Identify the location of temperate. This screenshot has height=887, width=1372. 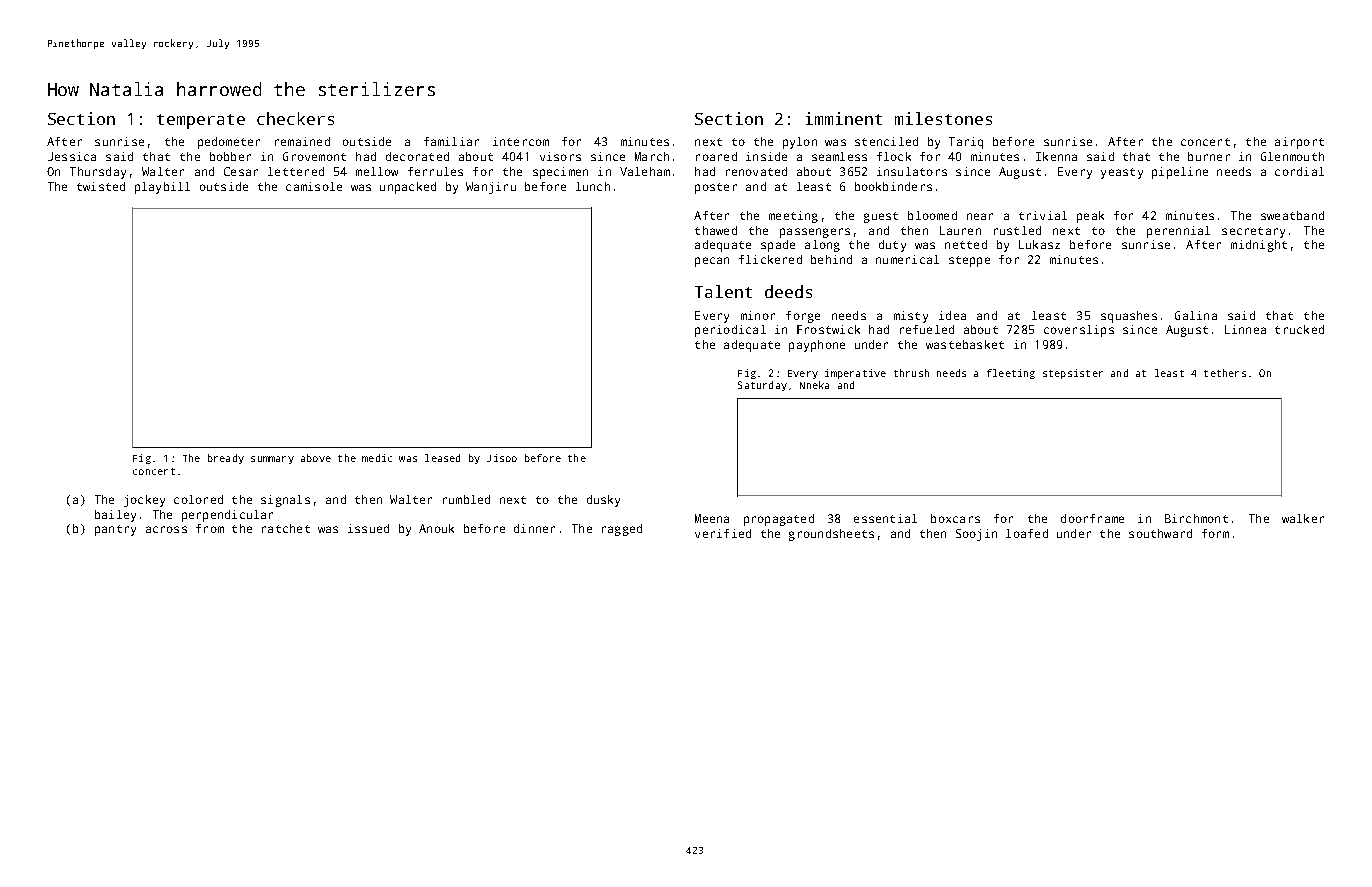
(201, 121).
